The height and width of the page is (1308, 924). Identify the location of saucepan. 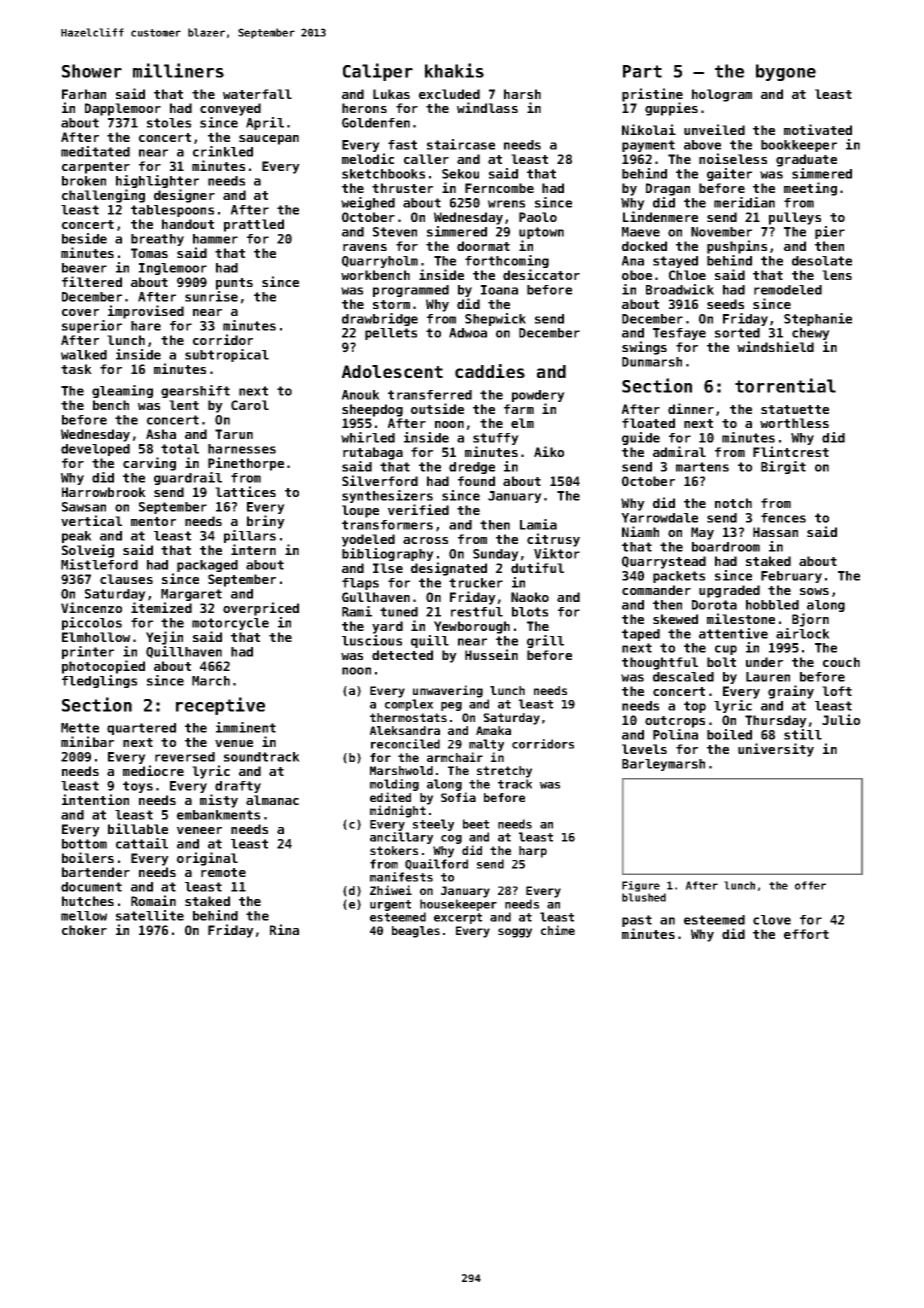
(269, 140).
